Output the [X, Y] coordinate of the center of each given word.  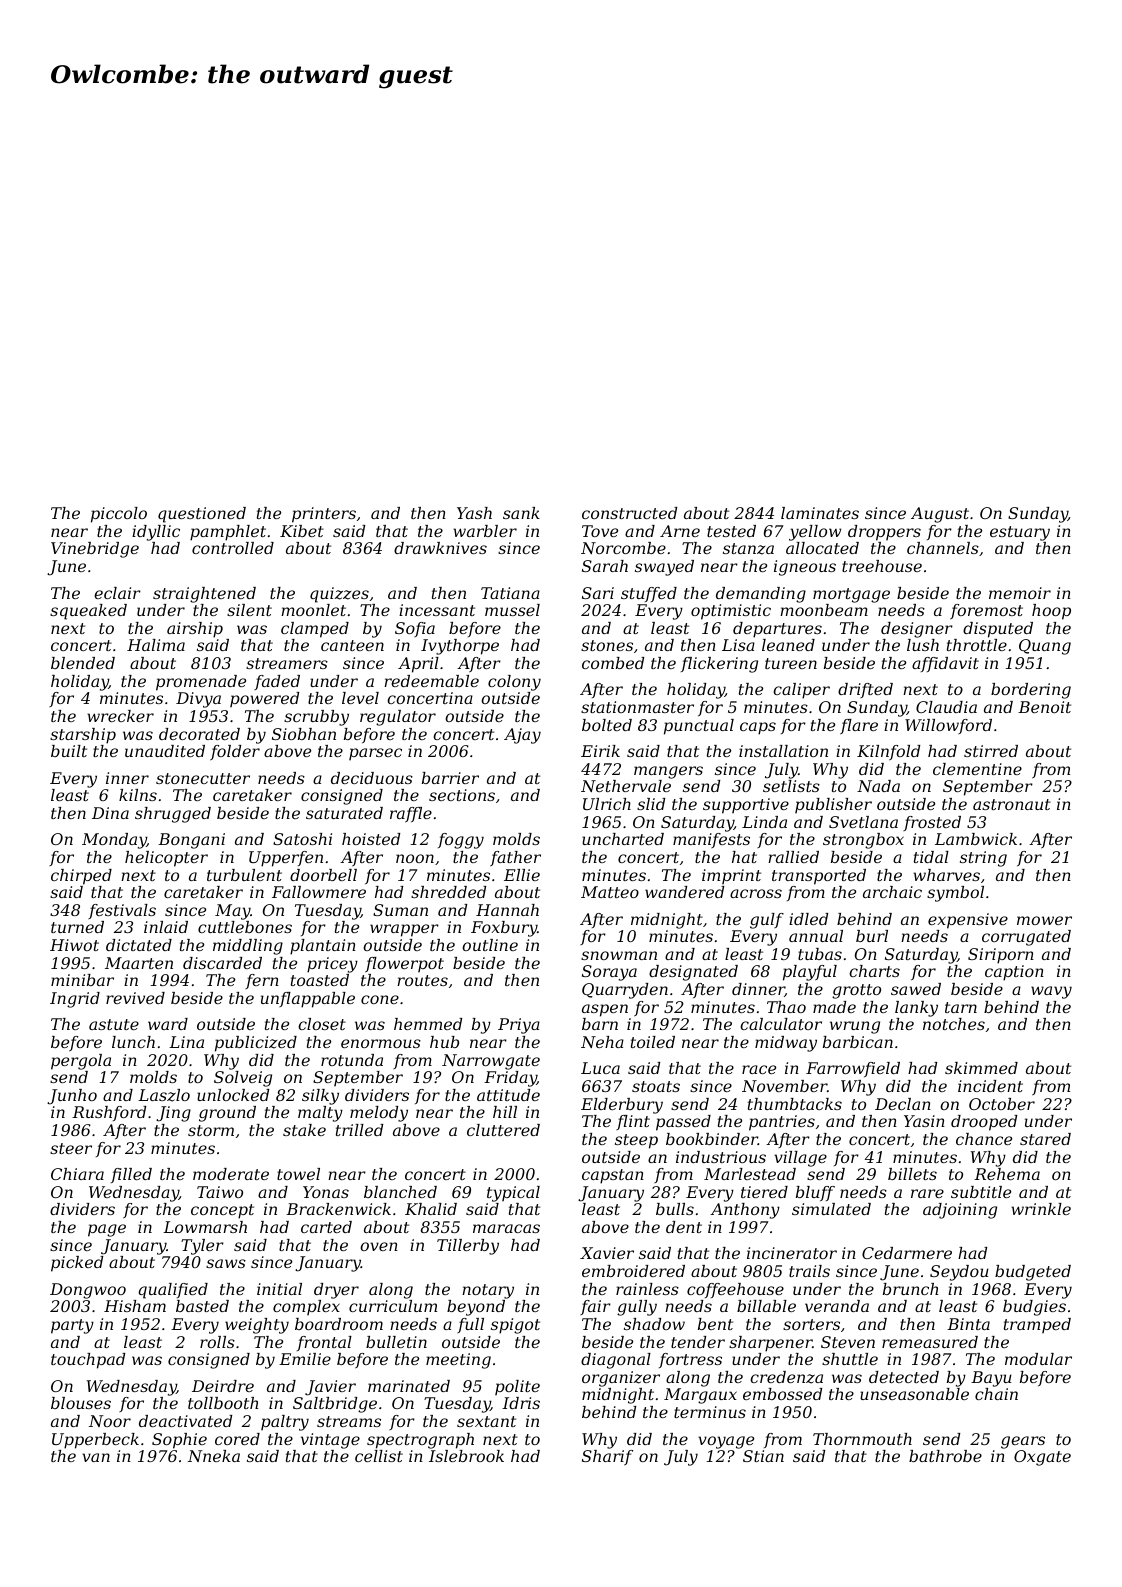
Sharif [607, 1458]
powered [264, 700]
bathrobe [945, 1456]
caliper [801, 691]
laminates [820, 513]
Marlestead [750, 1174]
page [107, 1230]
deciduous [372, 778]
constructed [629, 513]
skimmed [981, 1068]
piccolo [119, 515]
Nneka [214, 1456]
